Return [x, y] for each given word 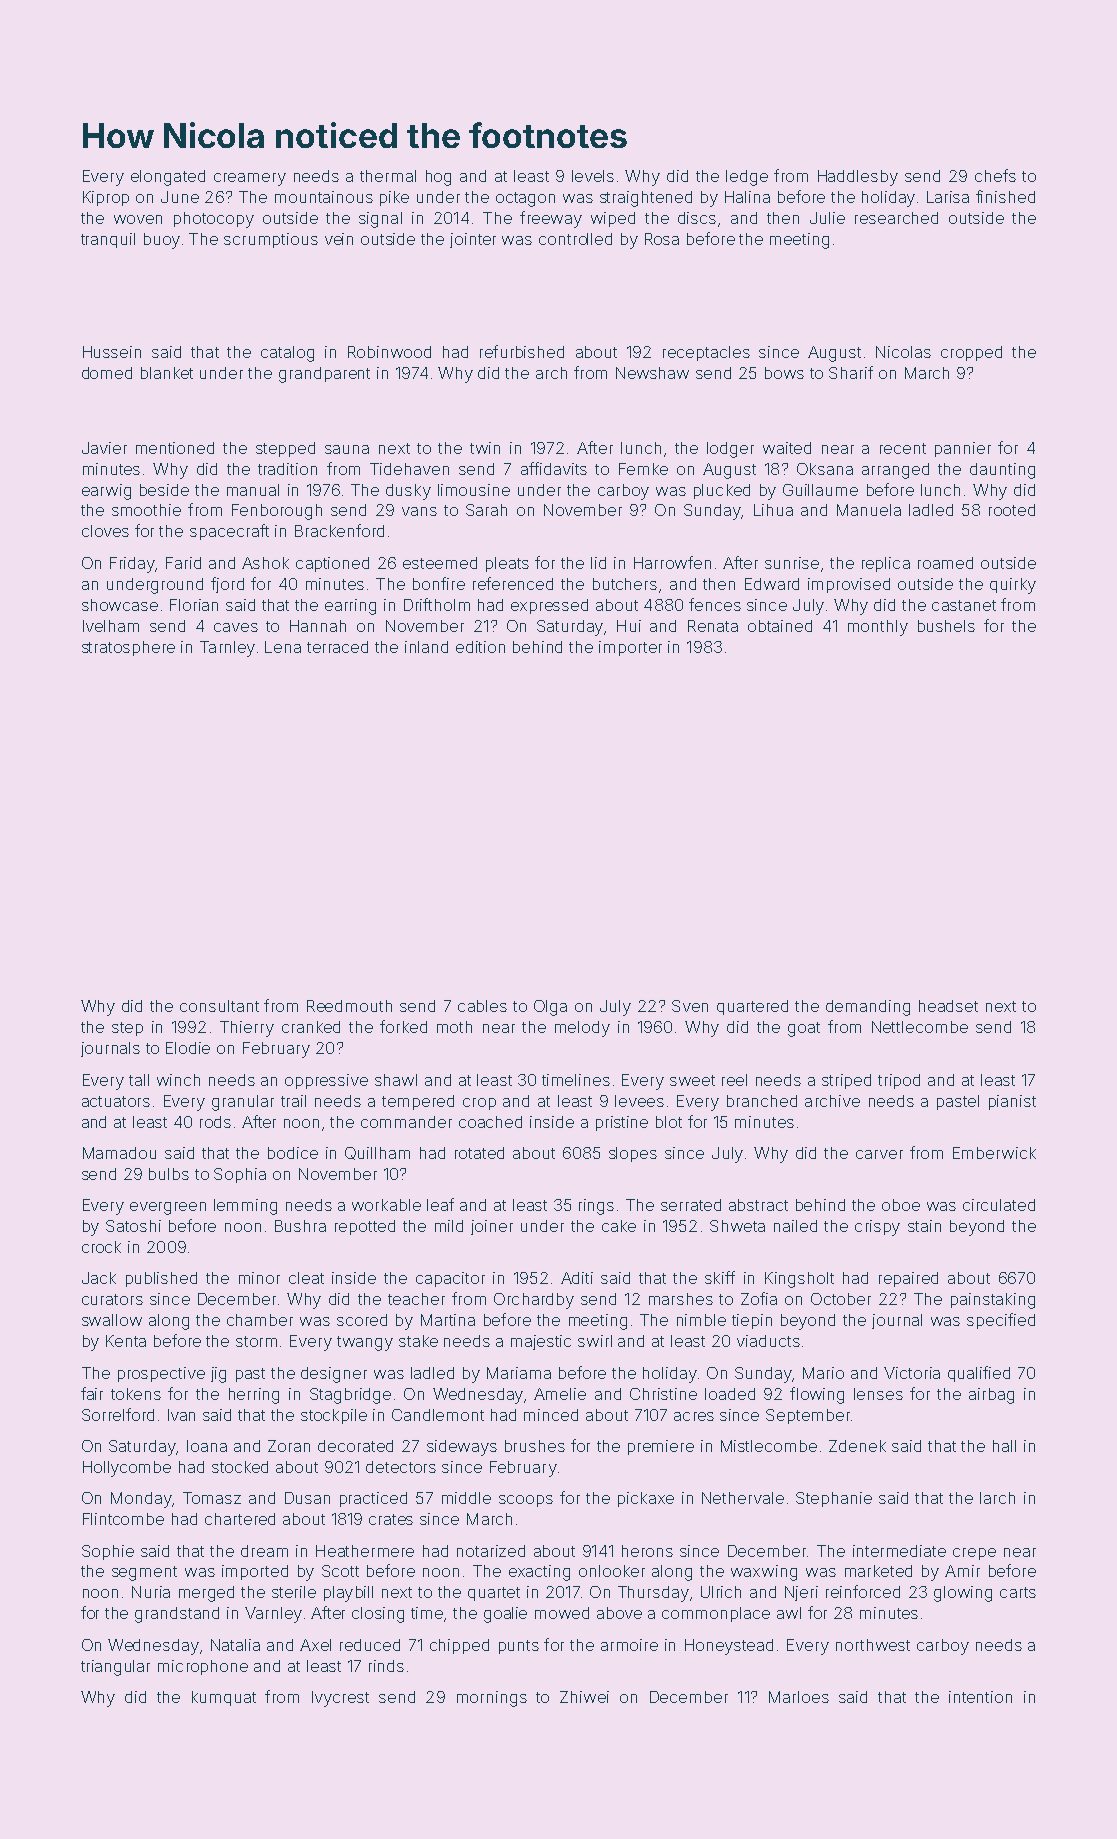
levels [593, 176]
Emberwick [994, 1153]
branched [762, 1101]
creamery [250, 179]
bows [784, 373]
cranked [311, 1027]
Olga [550, 1008]
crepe [974, 1554]
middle [466, 1498]
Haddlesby [858, 178]
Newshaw [652, 373]
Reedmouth [349, 1006]
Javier [104, 448]
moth [454, 1027]
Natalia [235, 1645]
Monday [141, 1500]
